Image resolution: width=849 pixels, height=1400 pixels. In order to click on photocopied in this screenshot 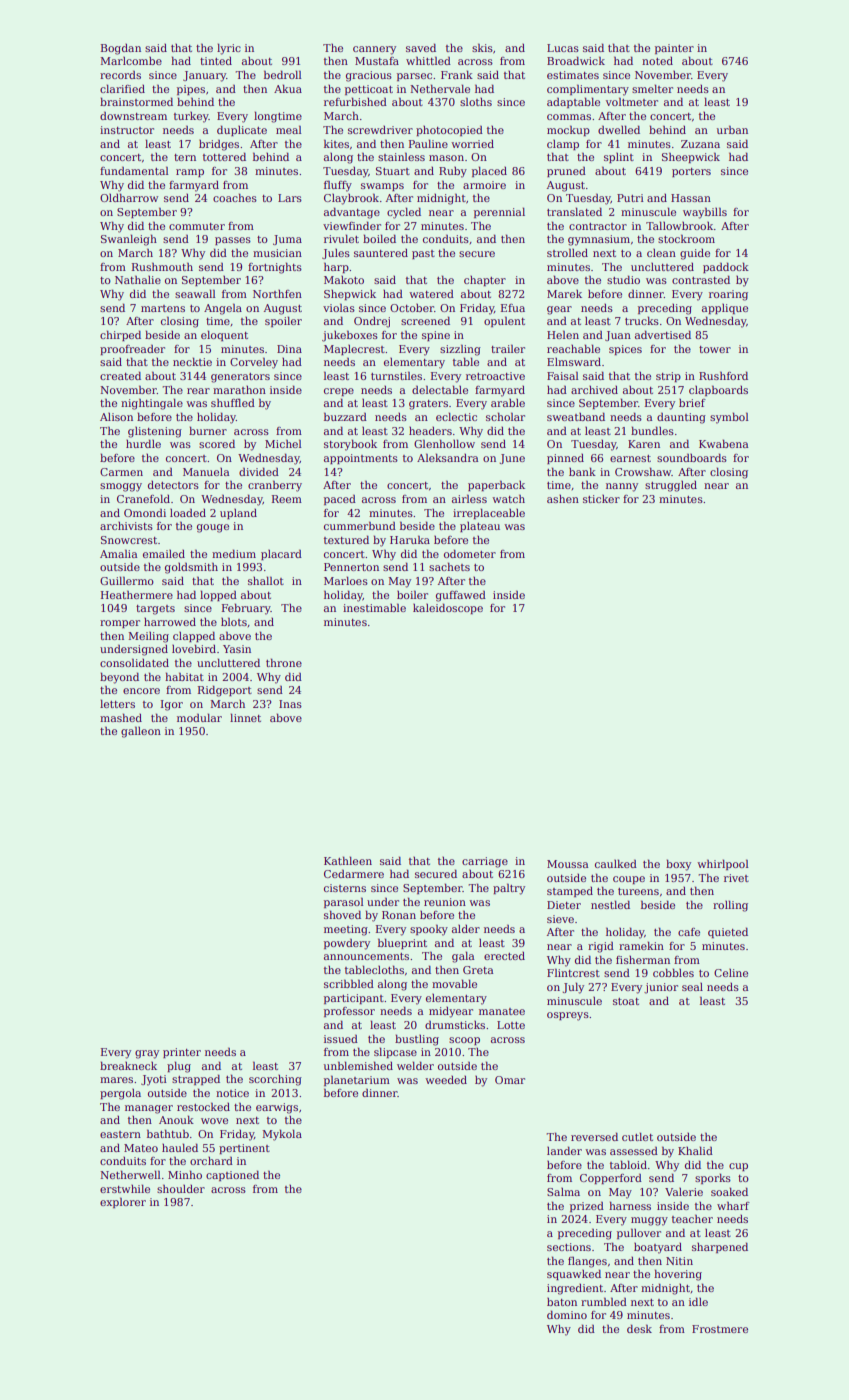, I will do `click(449, 130)`.
